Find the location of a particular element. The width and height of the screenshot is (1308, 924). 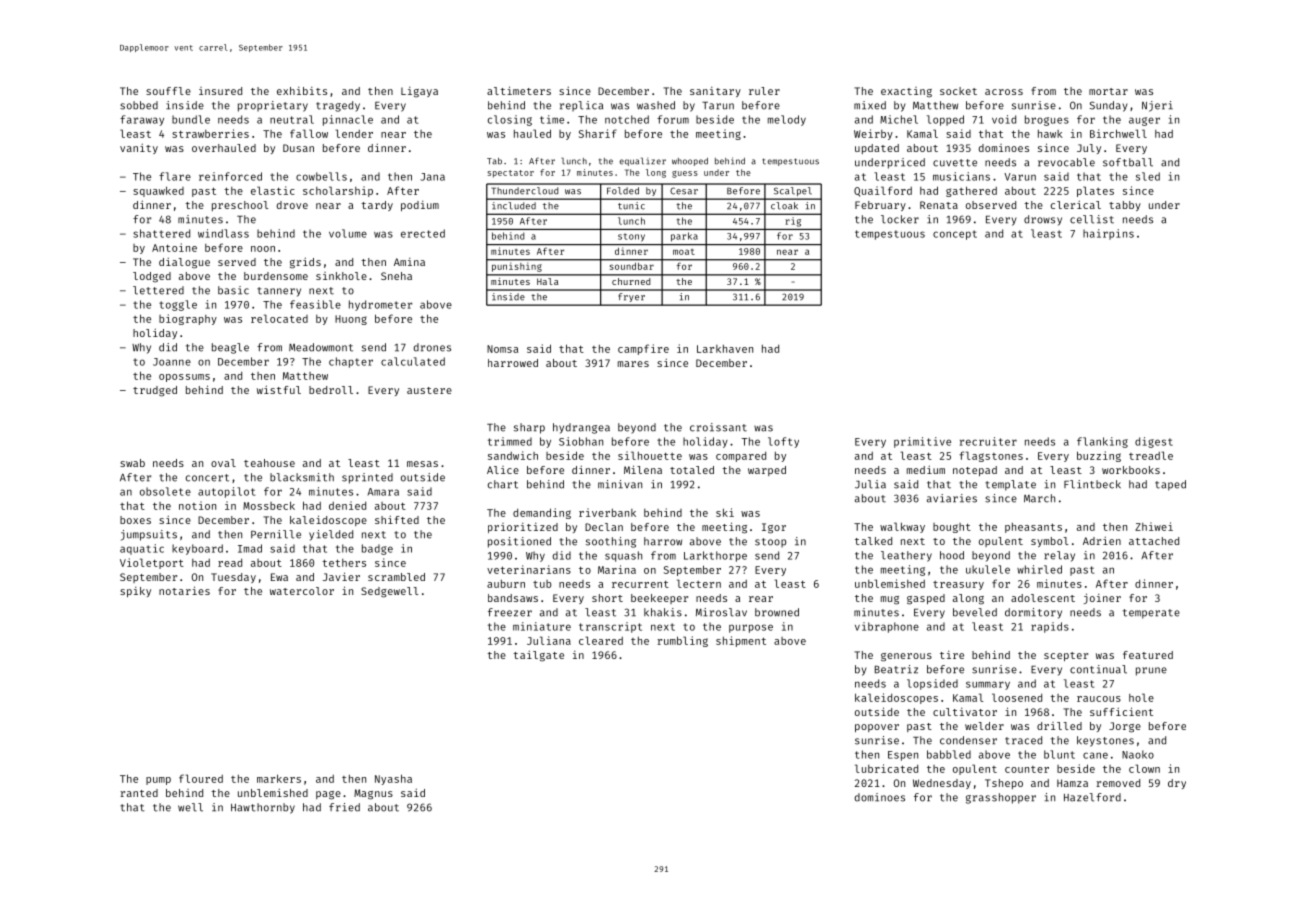

replica is located at coordinates (581, 106).
